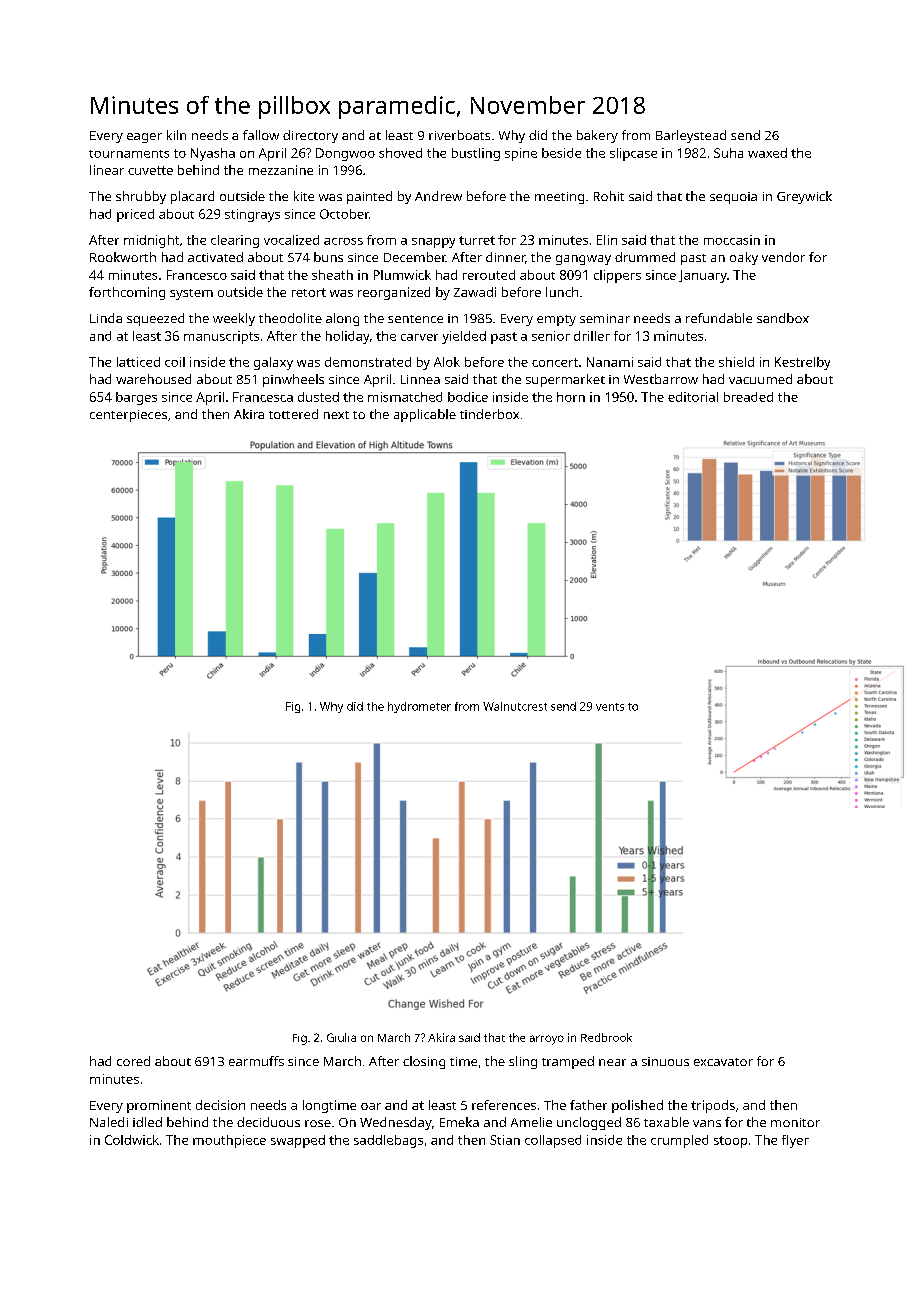  What do you see at coordinates (252, 215) in the image?
I see `stingrays` at bounding box center [252, 215].
